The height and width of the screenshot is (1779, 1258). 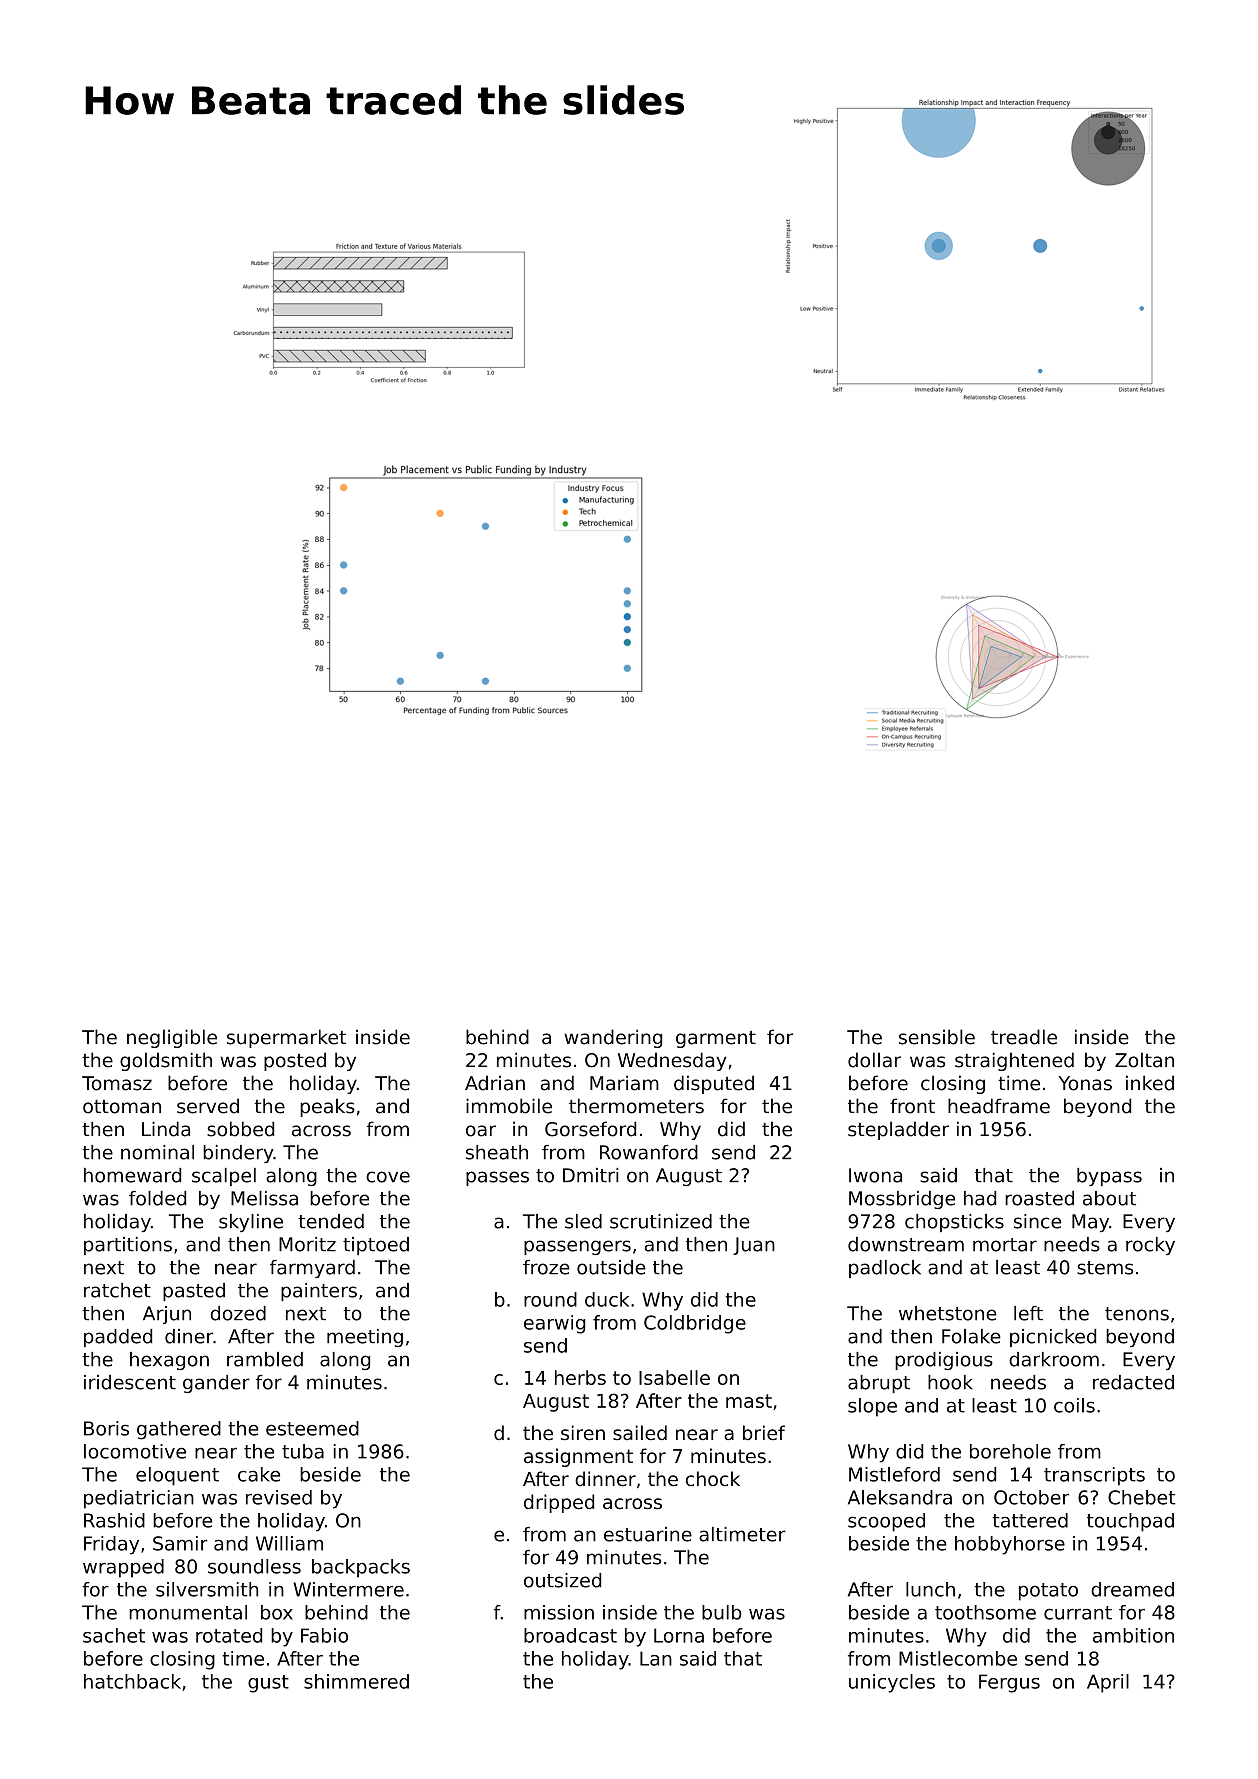 I want to click on posted, so click(x=295, y=1061).
